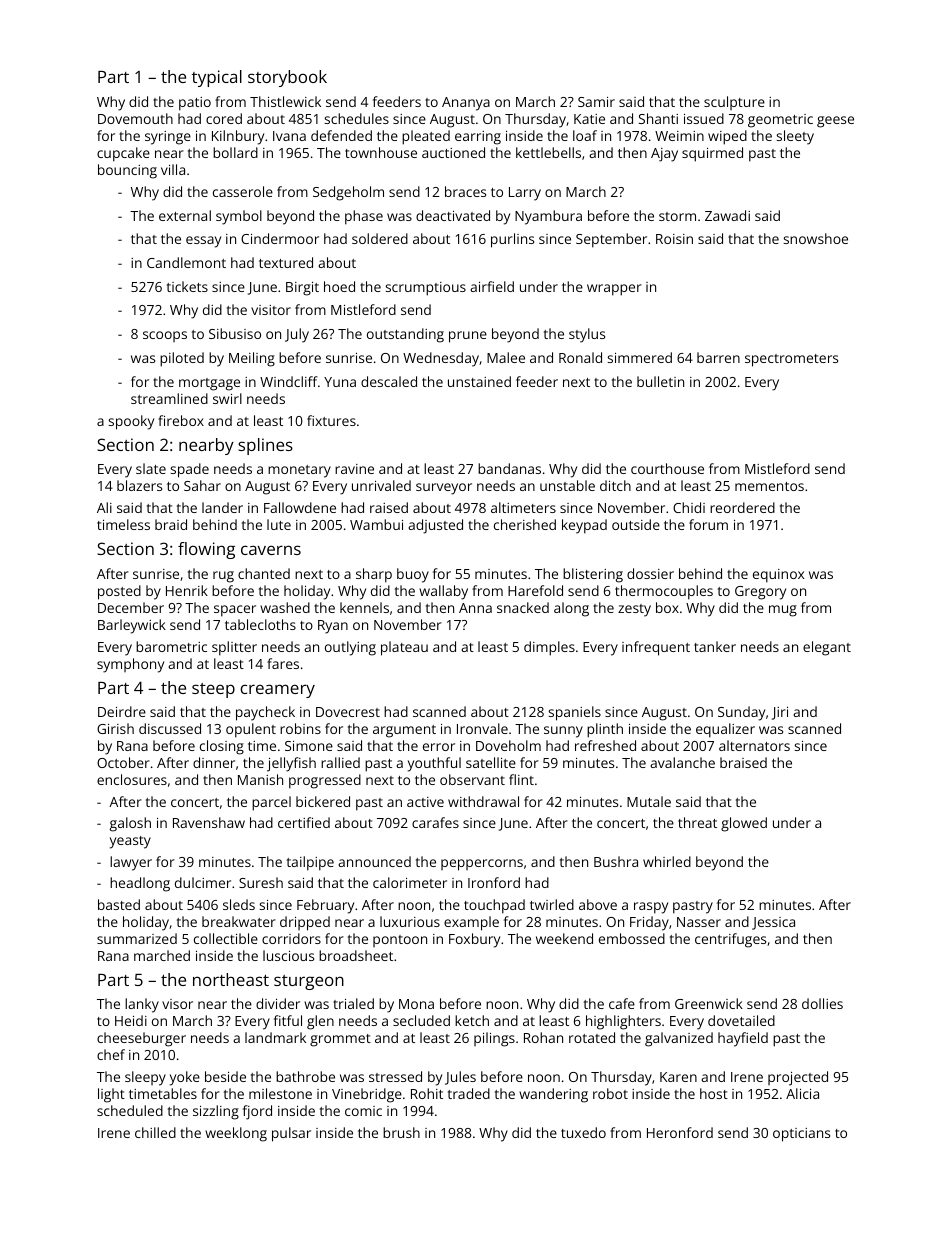 Image resolution: width=952 pixels, height=1233 pixels. Describe the element at coordinates (213, 690) in the image. I see `steep` at that location.
